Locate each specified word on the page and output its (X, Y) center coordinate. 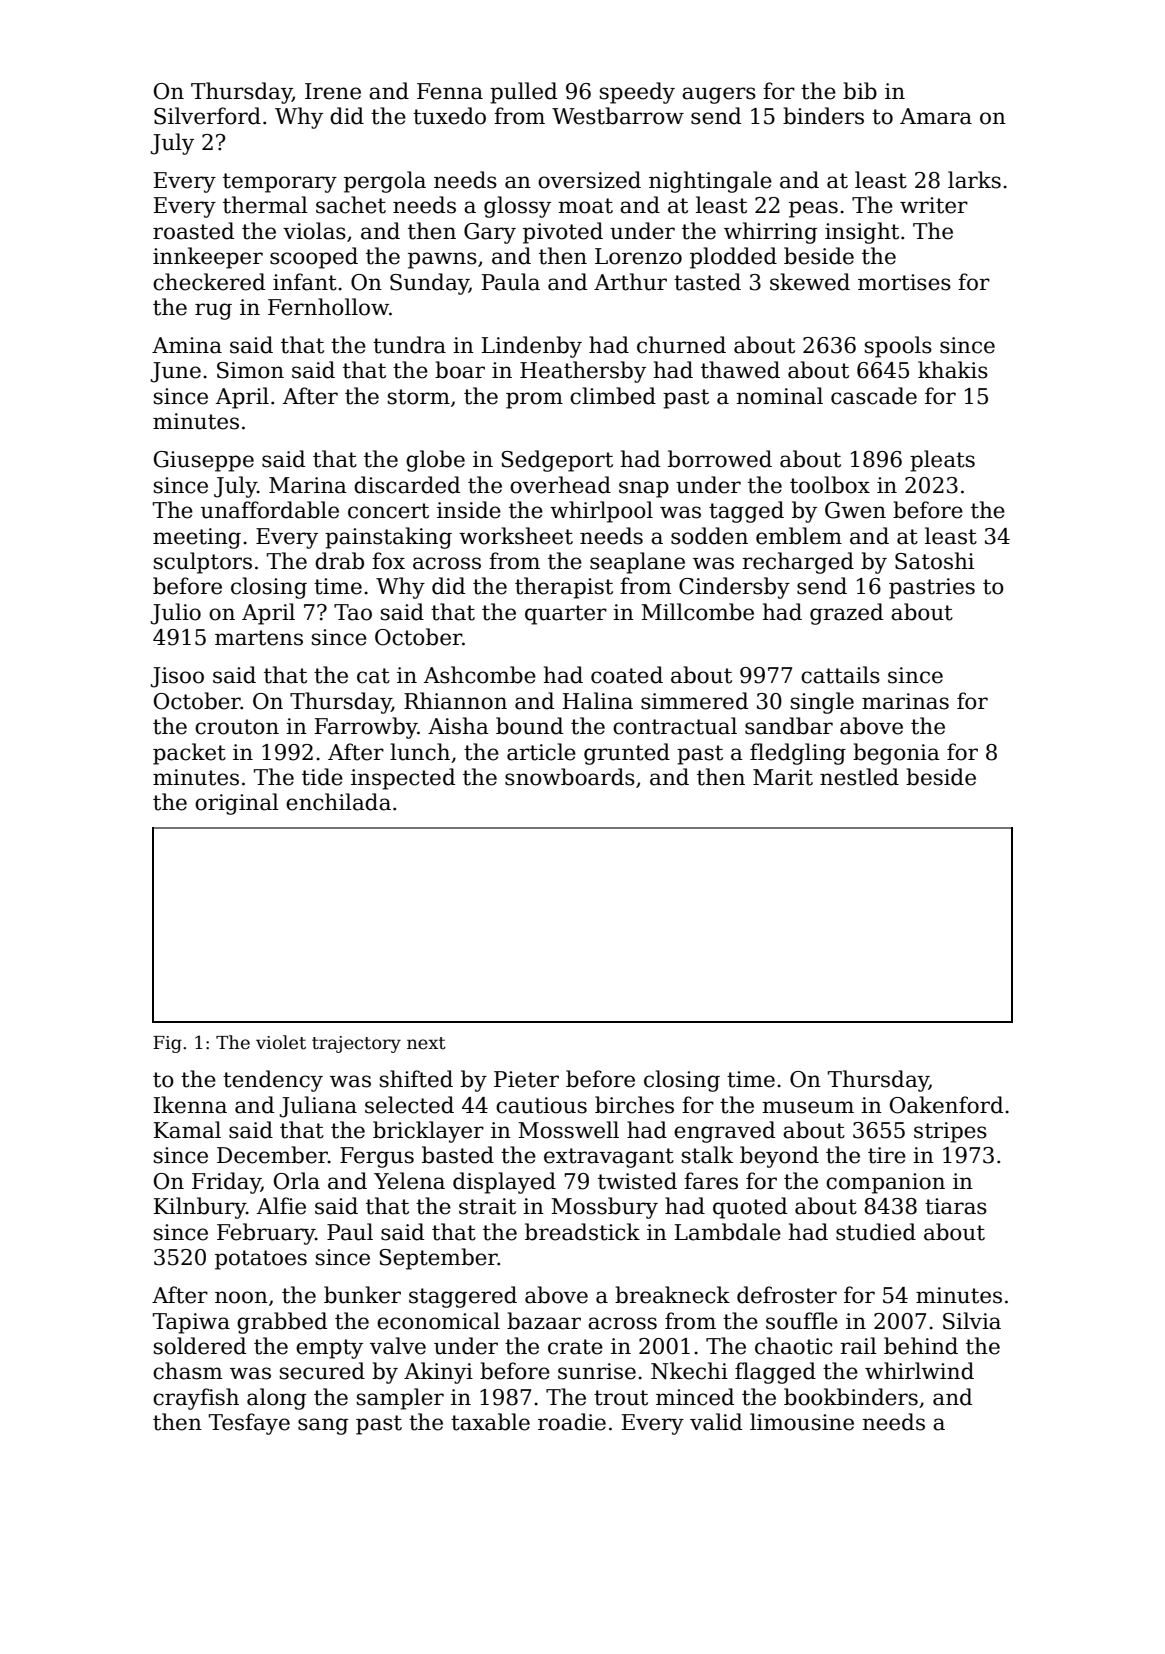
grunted (627, 754)
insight (862, 233)
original (237, 804)
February (266, 1234)
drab (339, 561)
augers (719, 95)
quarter (566, 615)
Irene (333, 91)
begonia (896, 754)
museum (808, 1107)
